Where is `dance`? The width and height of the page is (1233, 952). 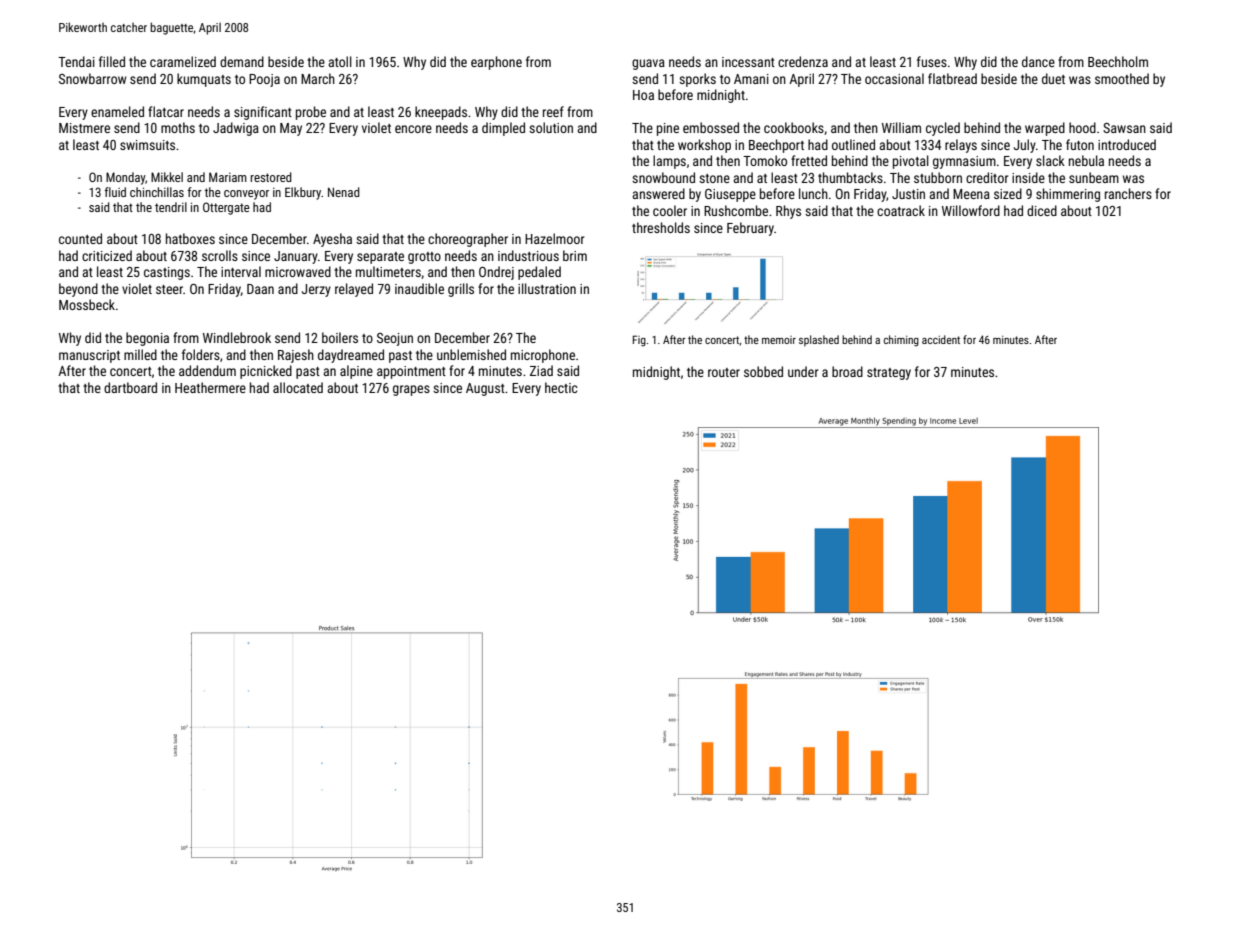
dance is located at coordinates (1038, 61).
